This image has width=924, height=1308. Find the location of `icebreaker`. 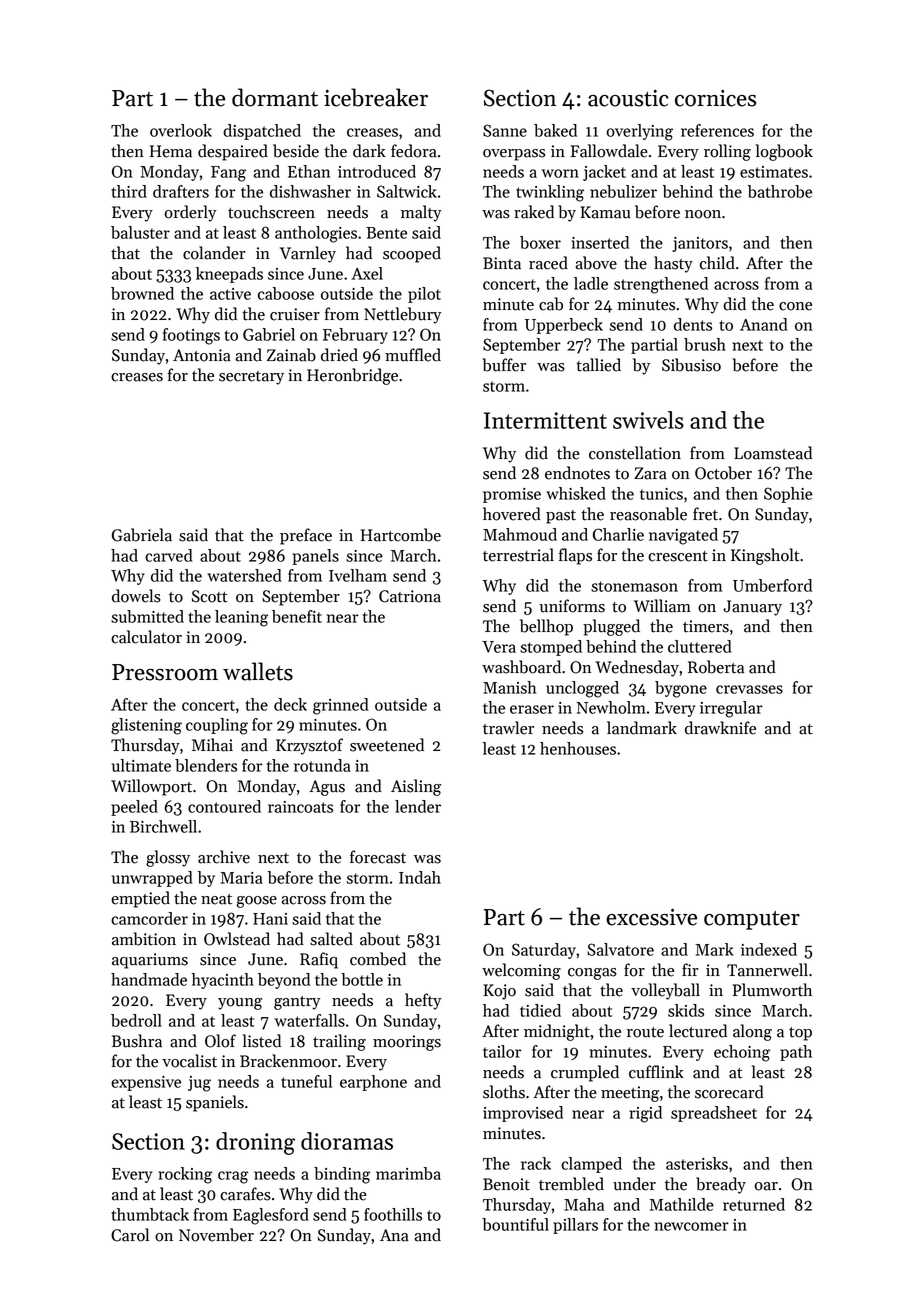

icebreaker is located at coordinates (376, 97).
